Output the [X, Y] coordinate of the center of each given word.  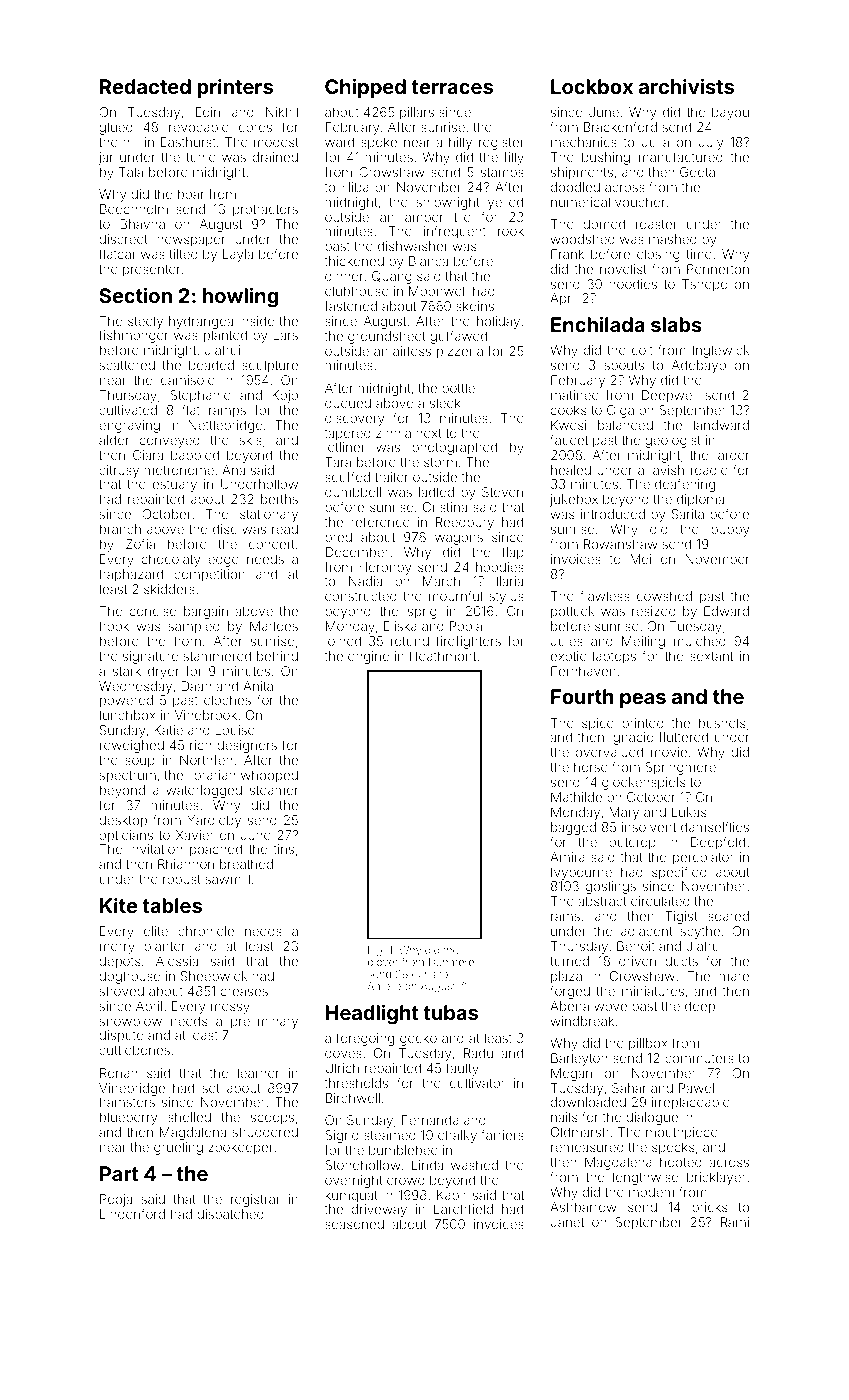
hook [114, 626]
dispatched [230, 1215]
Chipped [365, 88]
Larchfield [463, 1209]
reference [380, 522]
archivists [686, 86]
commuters [699, 1058]
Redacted [145, 86]
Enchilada [598, 324]
